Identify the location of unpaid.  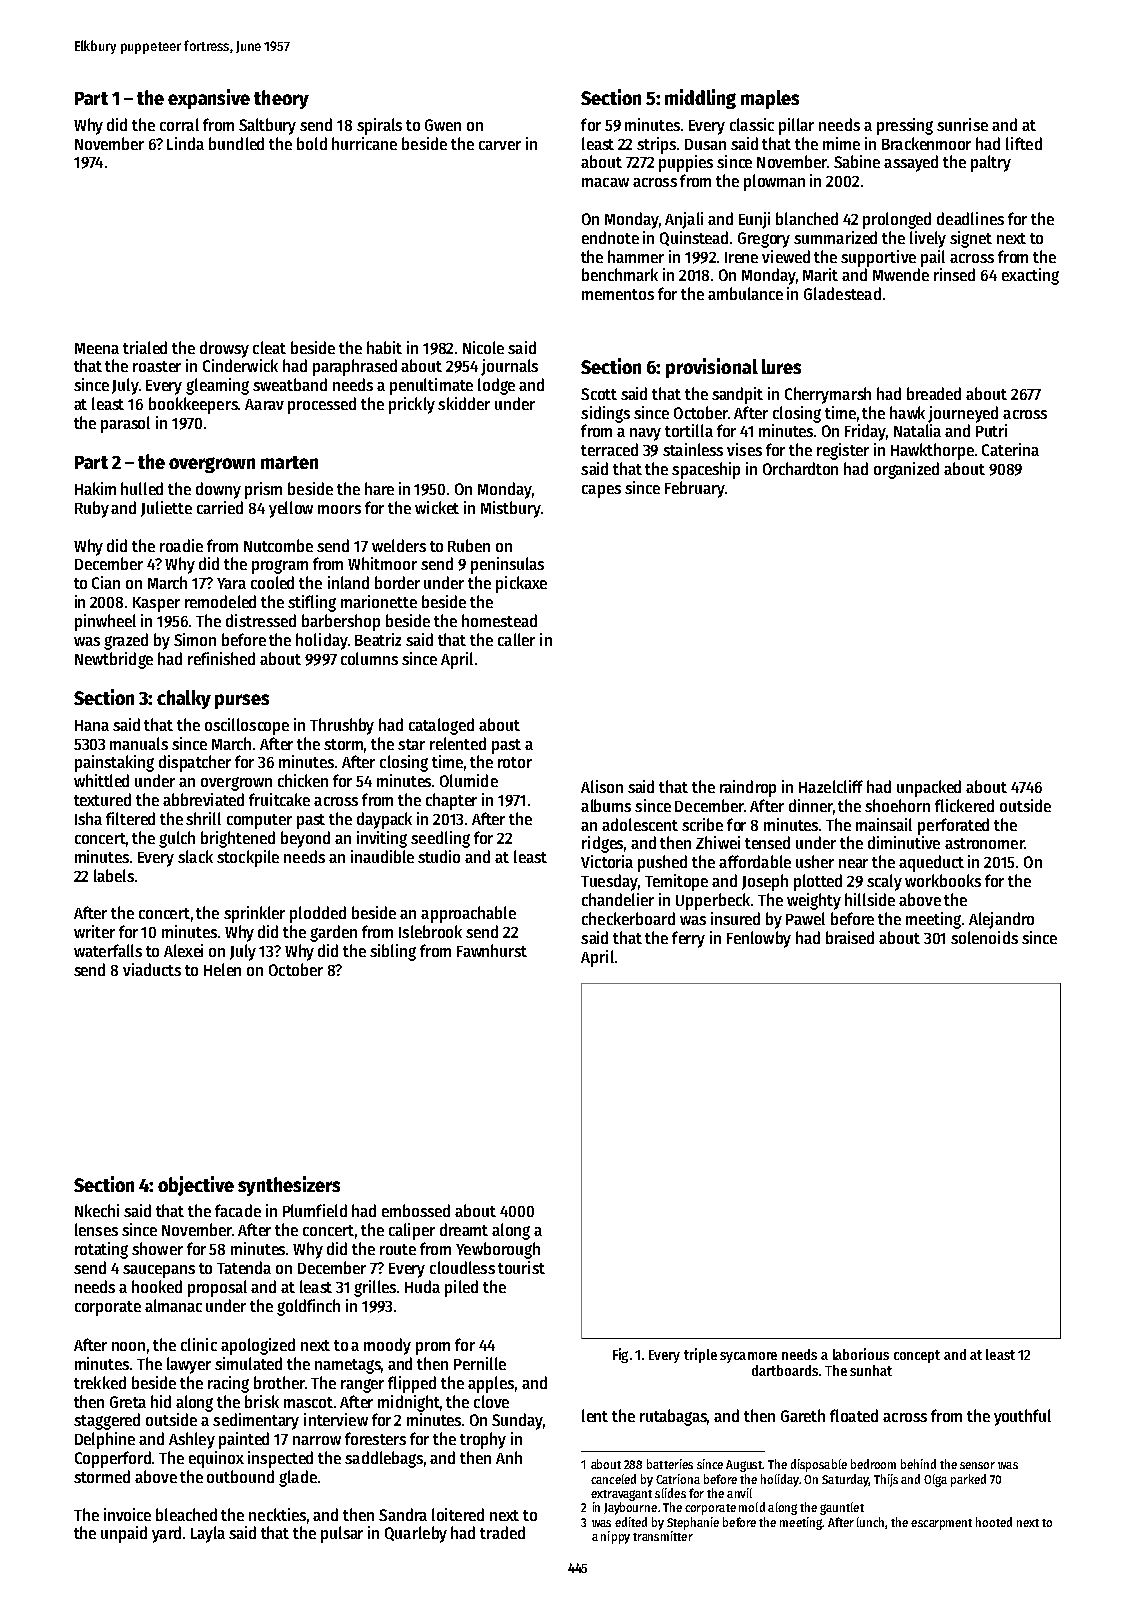
(124, 1534).
